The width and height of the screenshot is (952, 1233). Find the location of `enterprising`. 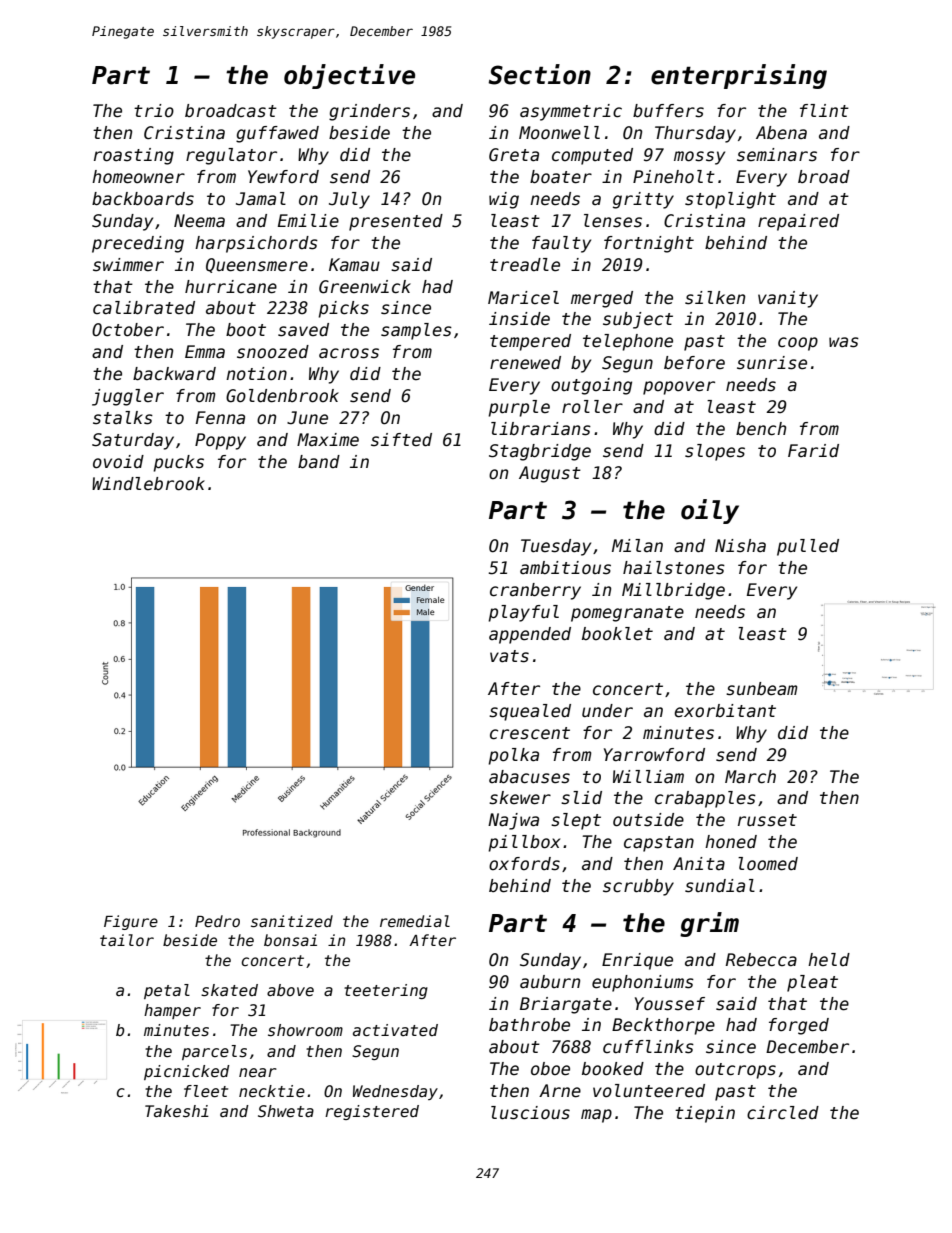

enterprising is located at coordinates (739, 76).
